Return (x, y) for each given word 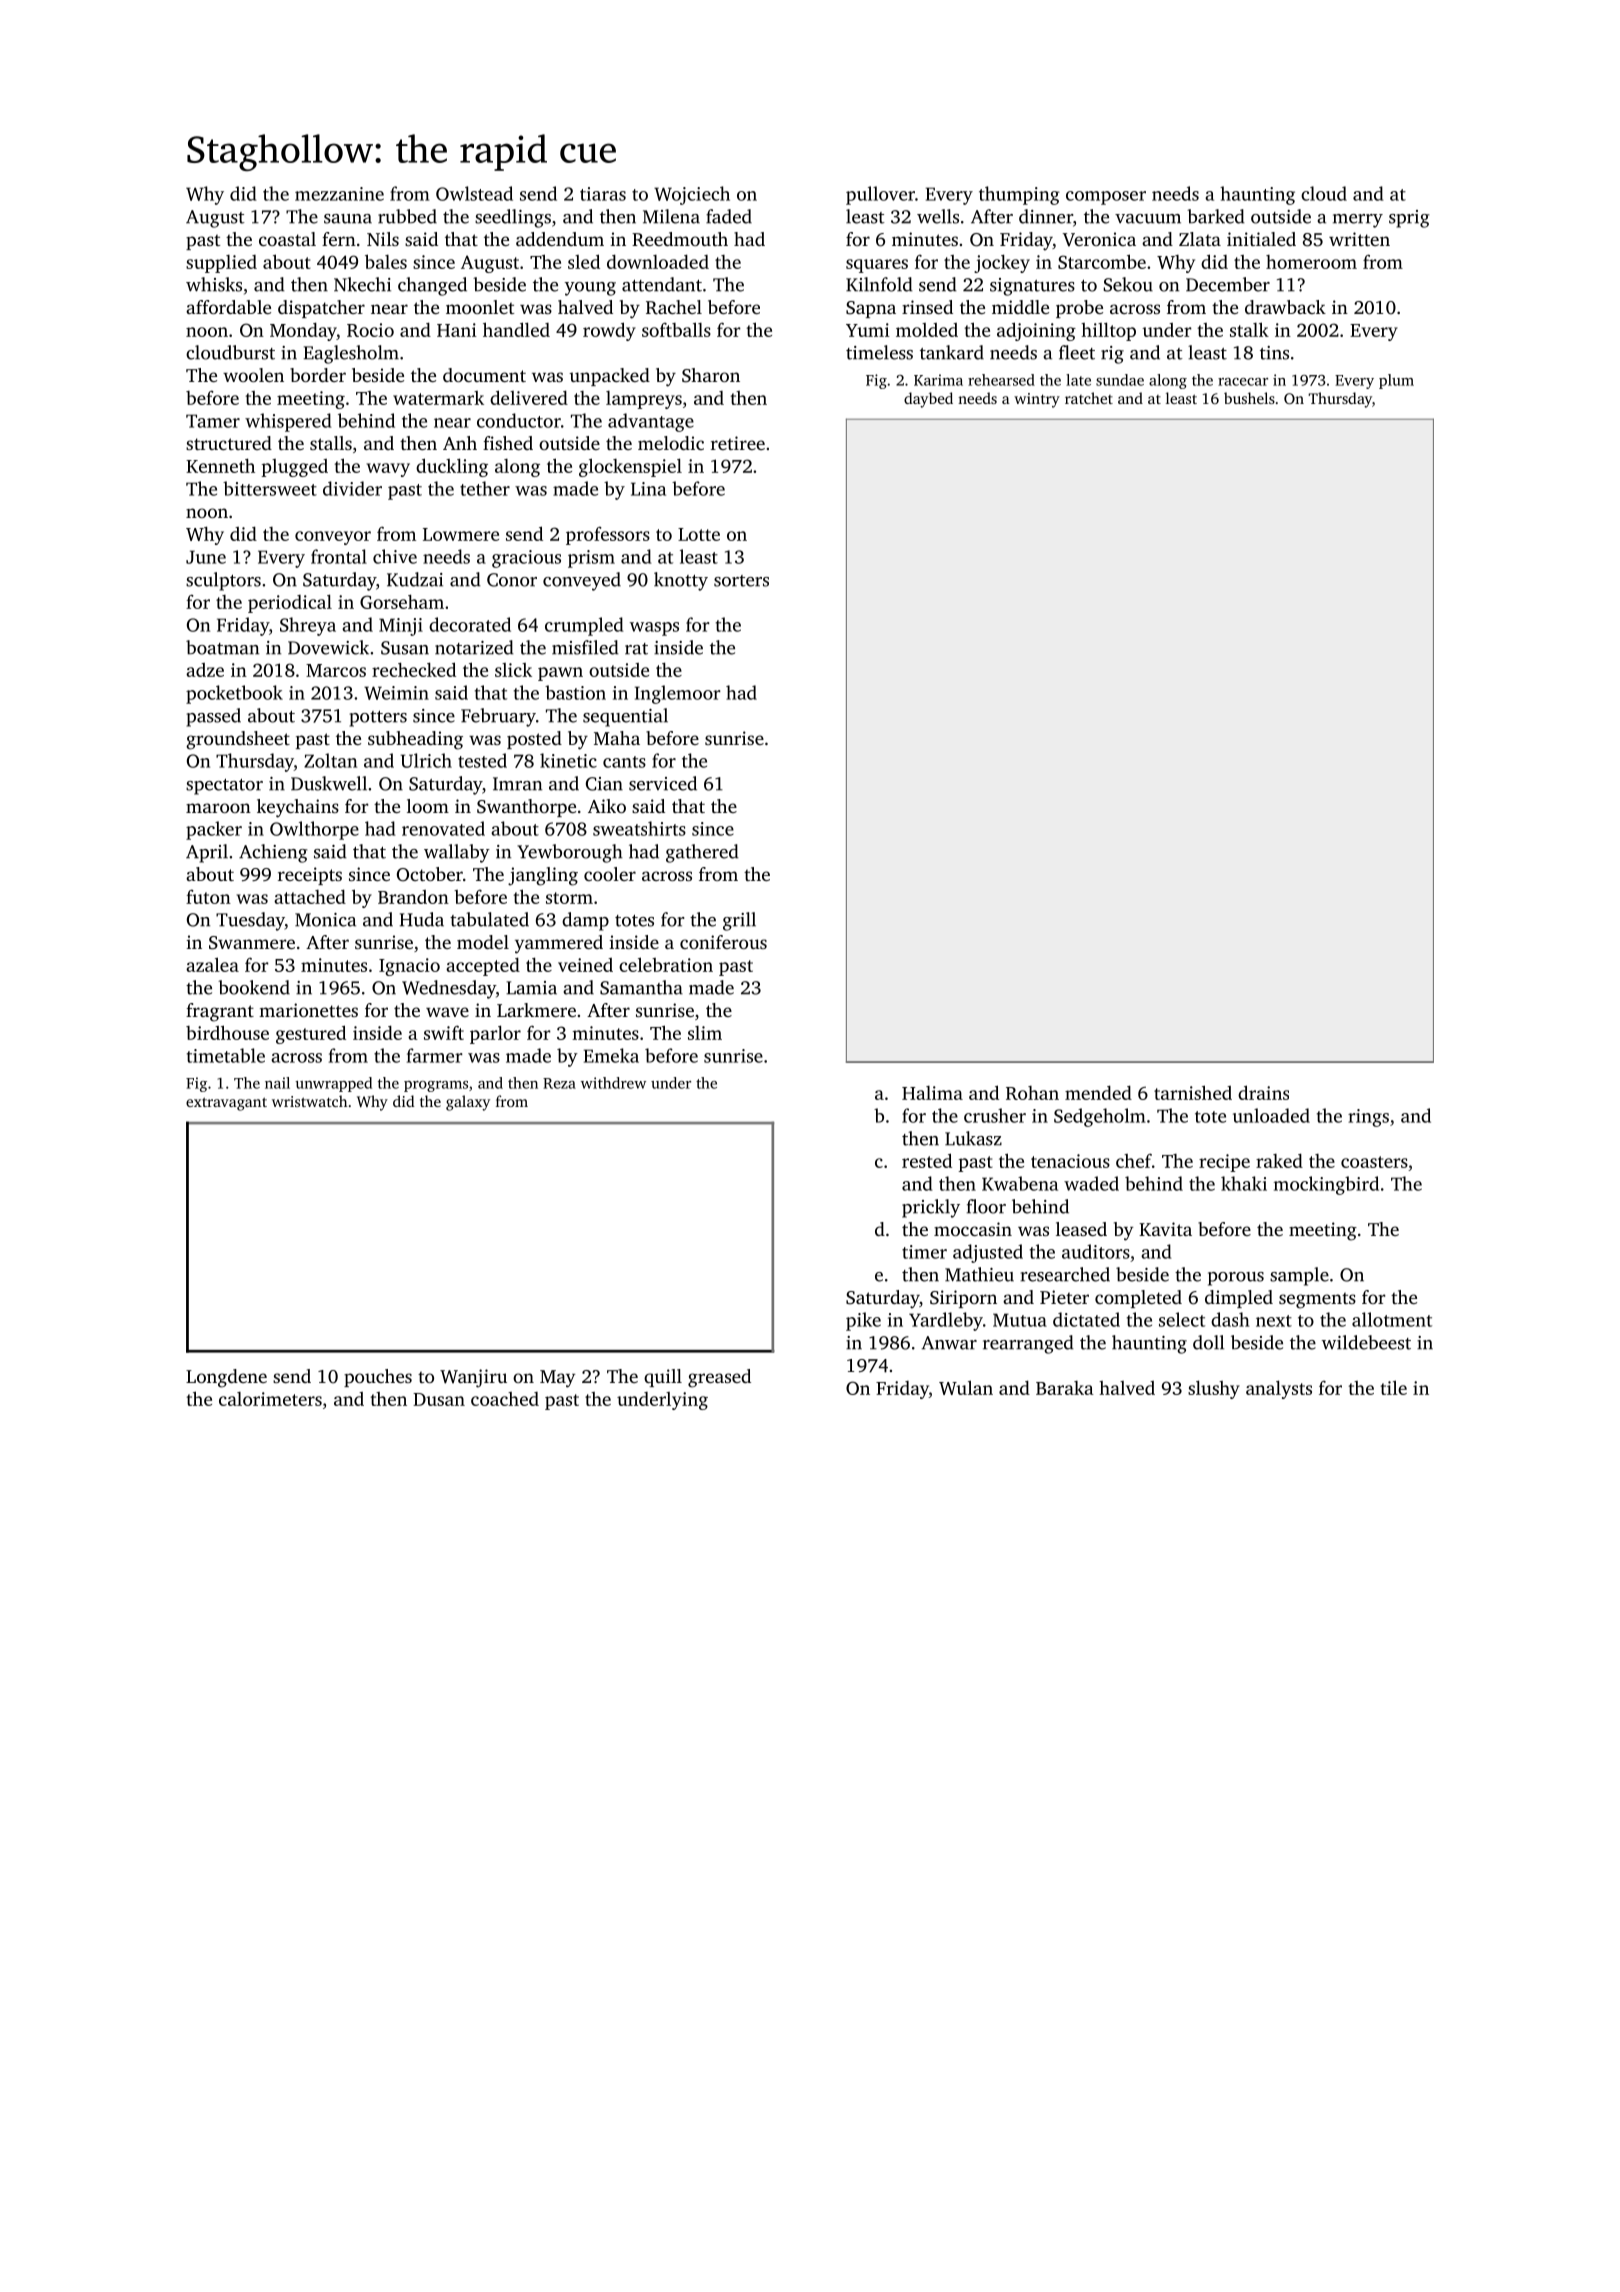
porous (1236, 1279)
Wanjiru (473, 1378)
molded (927, 330)
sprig (1409, 219)
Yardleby (946, 1321)
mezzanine (339, 194)
